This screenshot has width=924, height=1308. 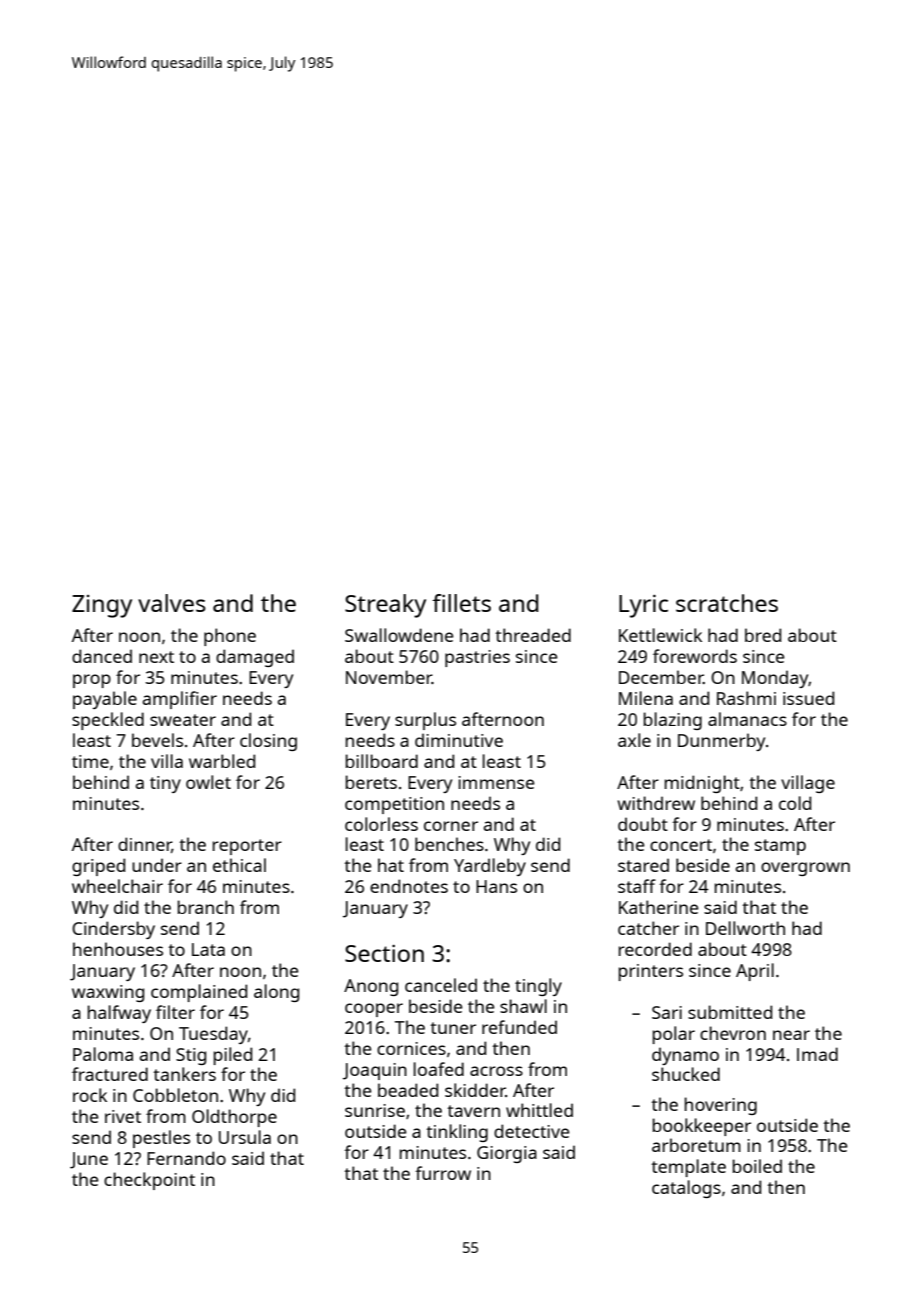 I want to click on scratches, so click(x=727, y=603).
